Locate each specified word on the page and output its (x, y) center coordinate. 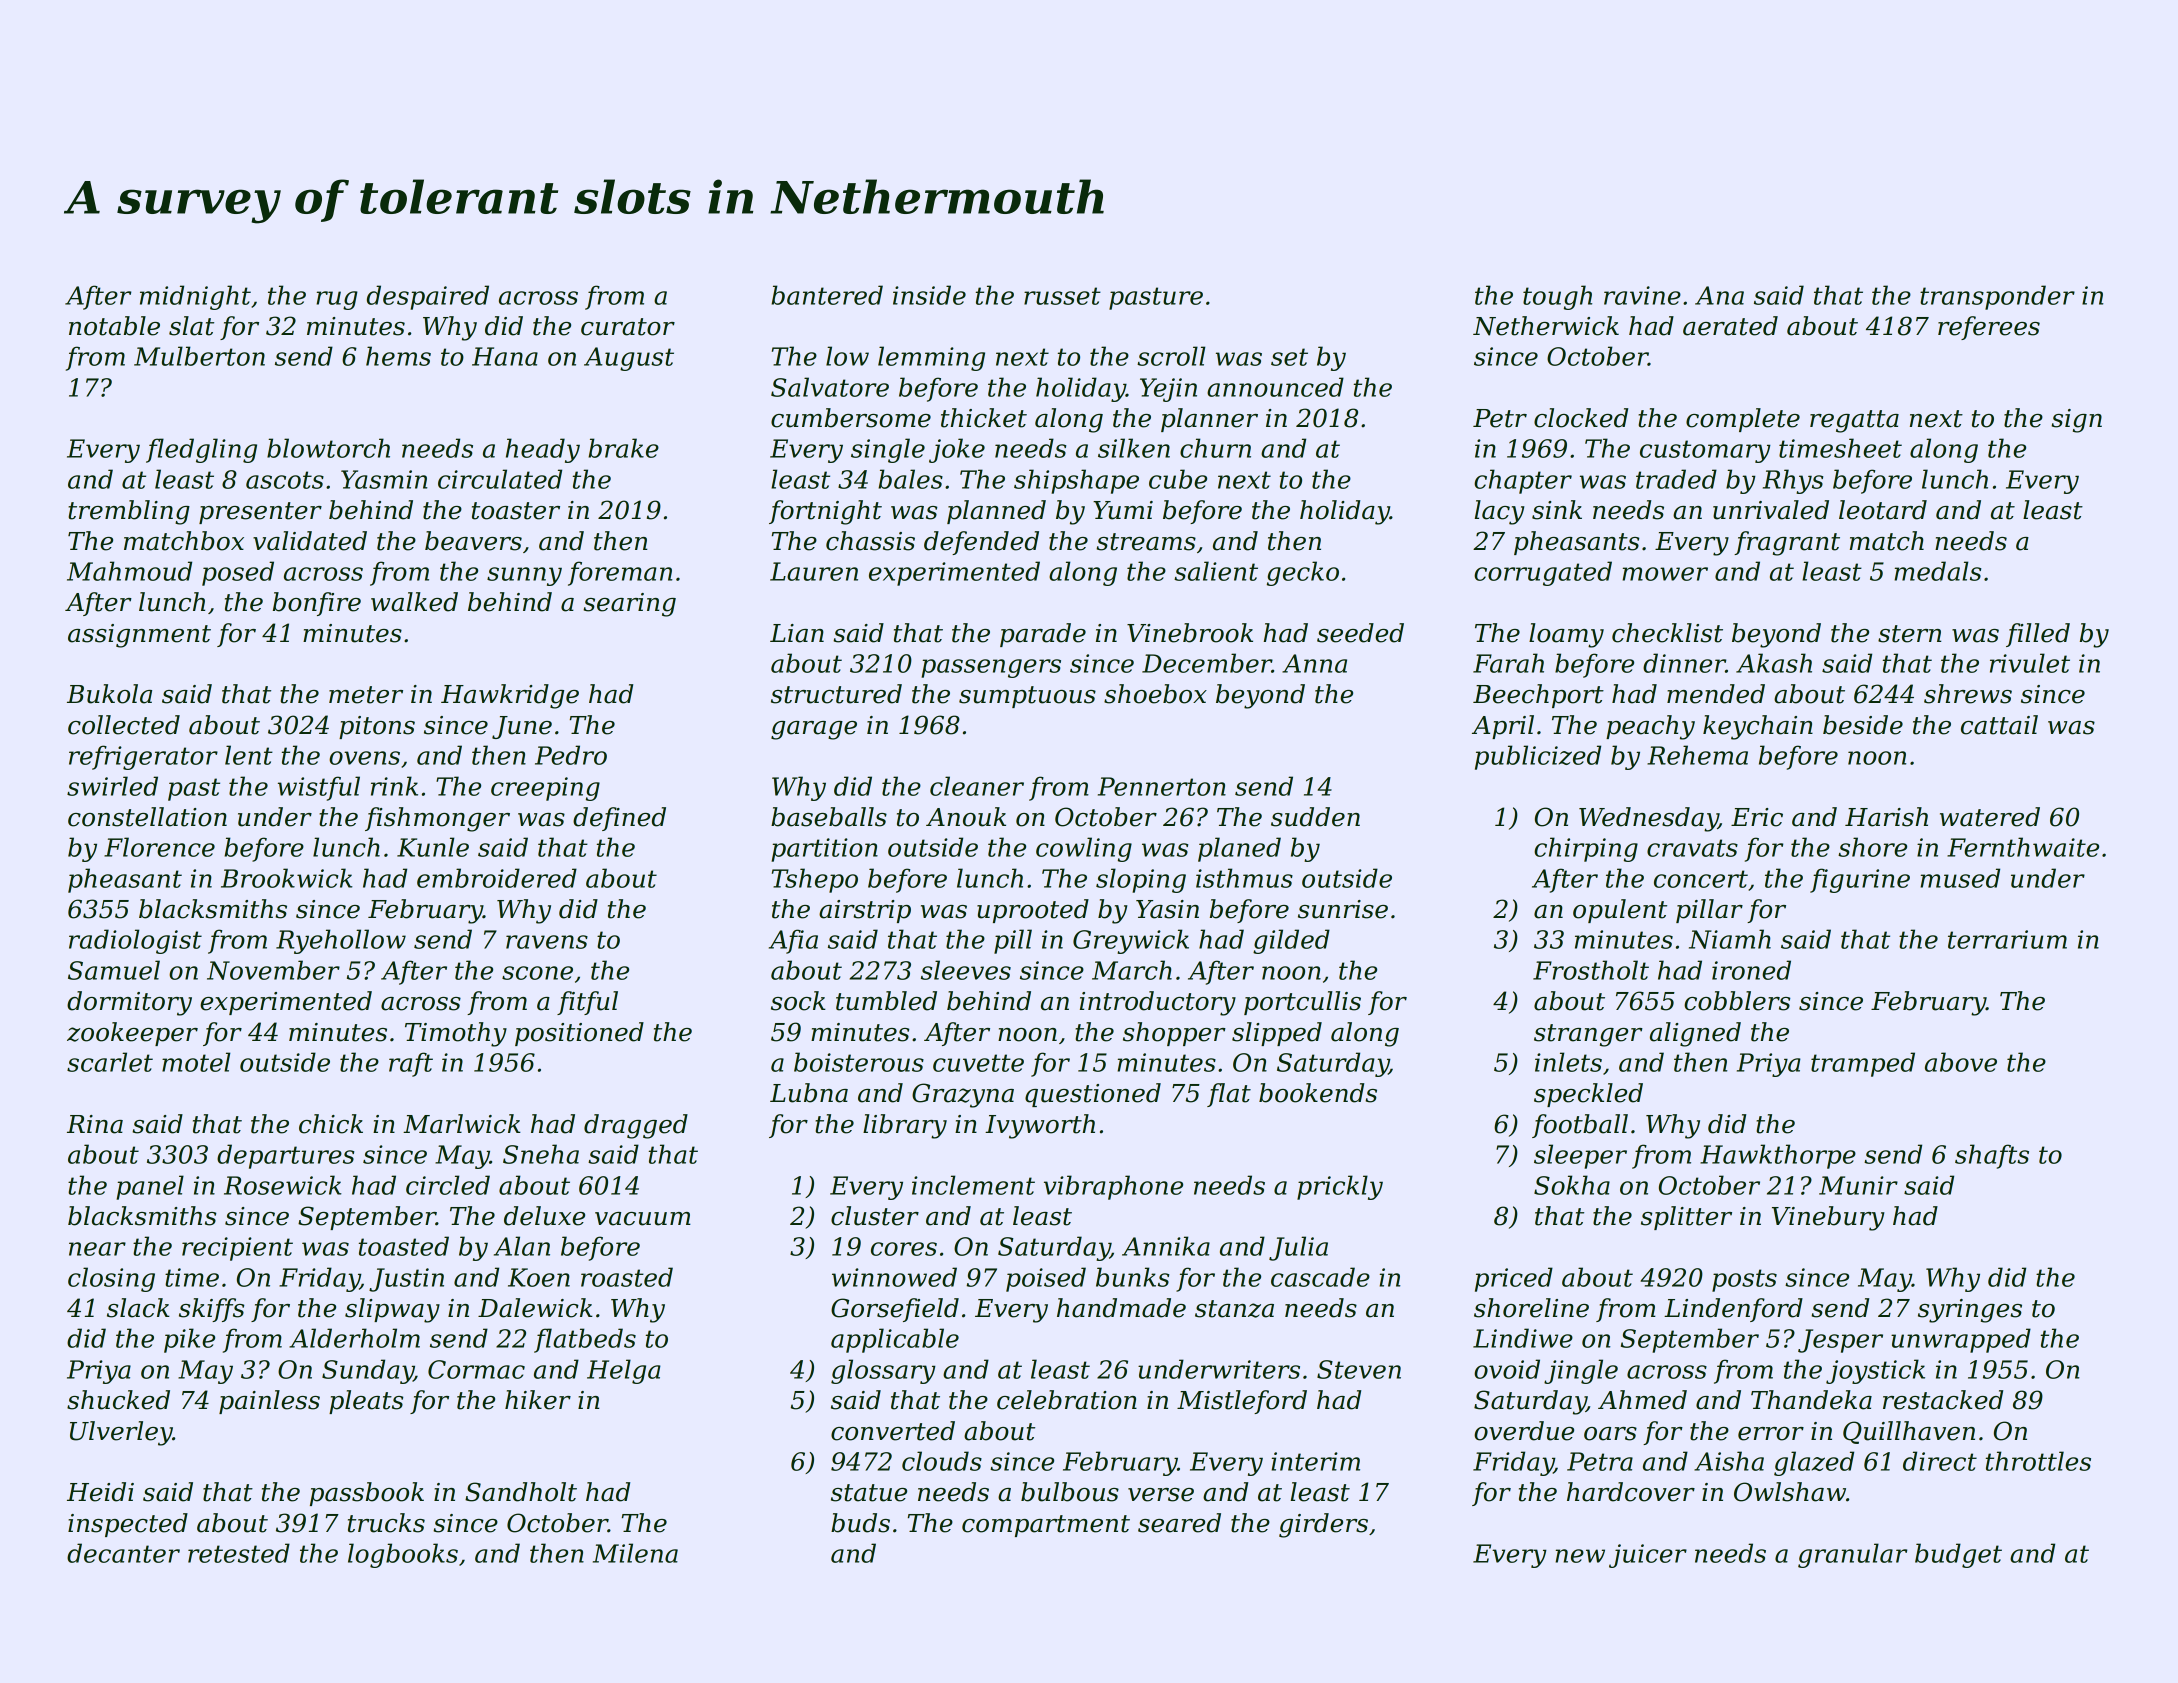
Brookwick (287, 878)
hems (398, 356)
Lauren (814, 571)
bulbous (1070, 1492)
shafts (1992, 1156)
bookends (1318, 1093)
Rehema (1697, 755)
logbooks (403, 1555)
